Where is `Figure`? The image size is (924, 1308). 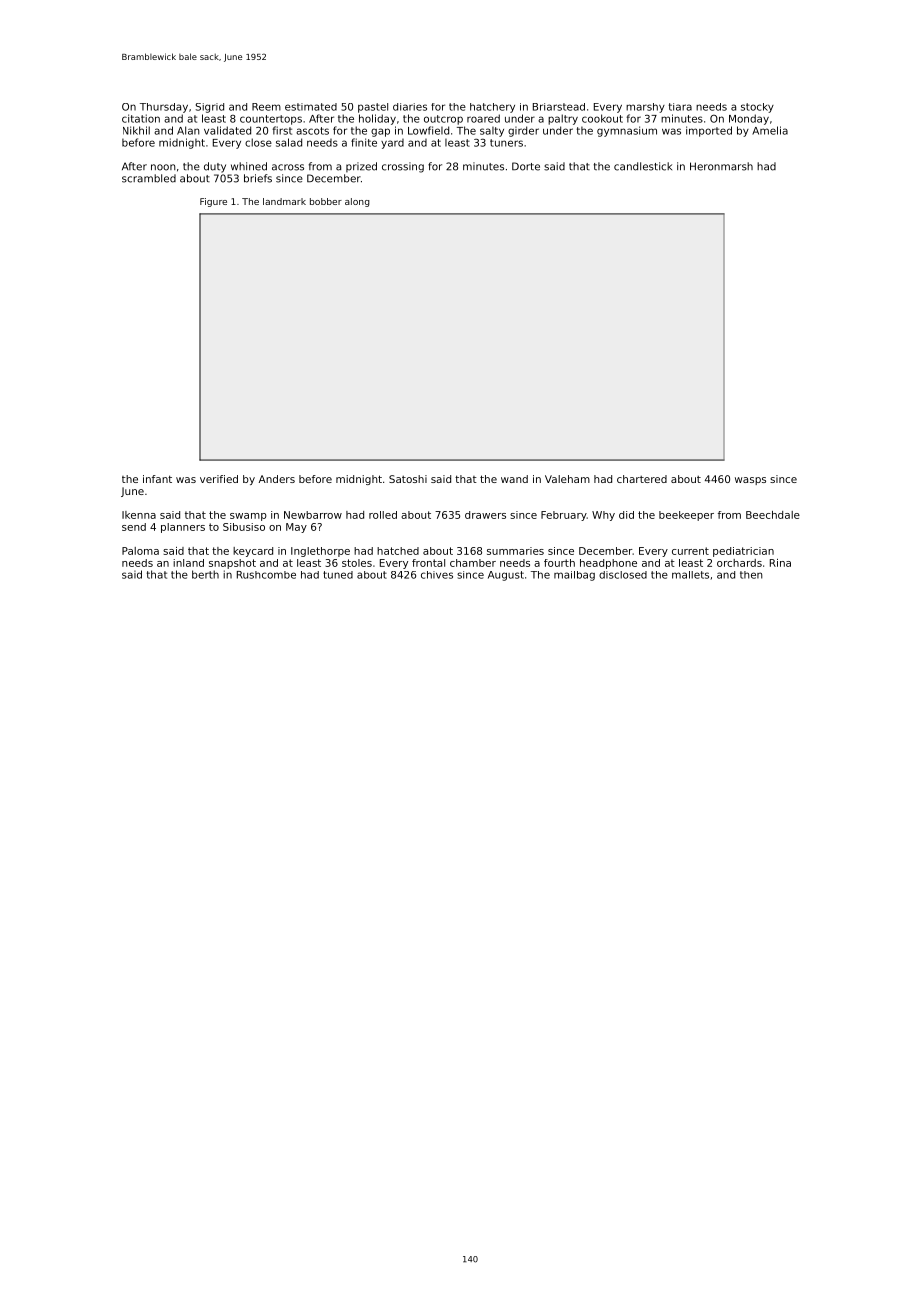 Figure is located at coordinates (213, 202).
